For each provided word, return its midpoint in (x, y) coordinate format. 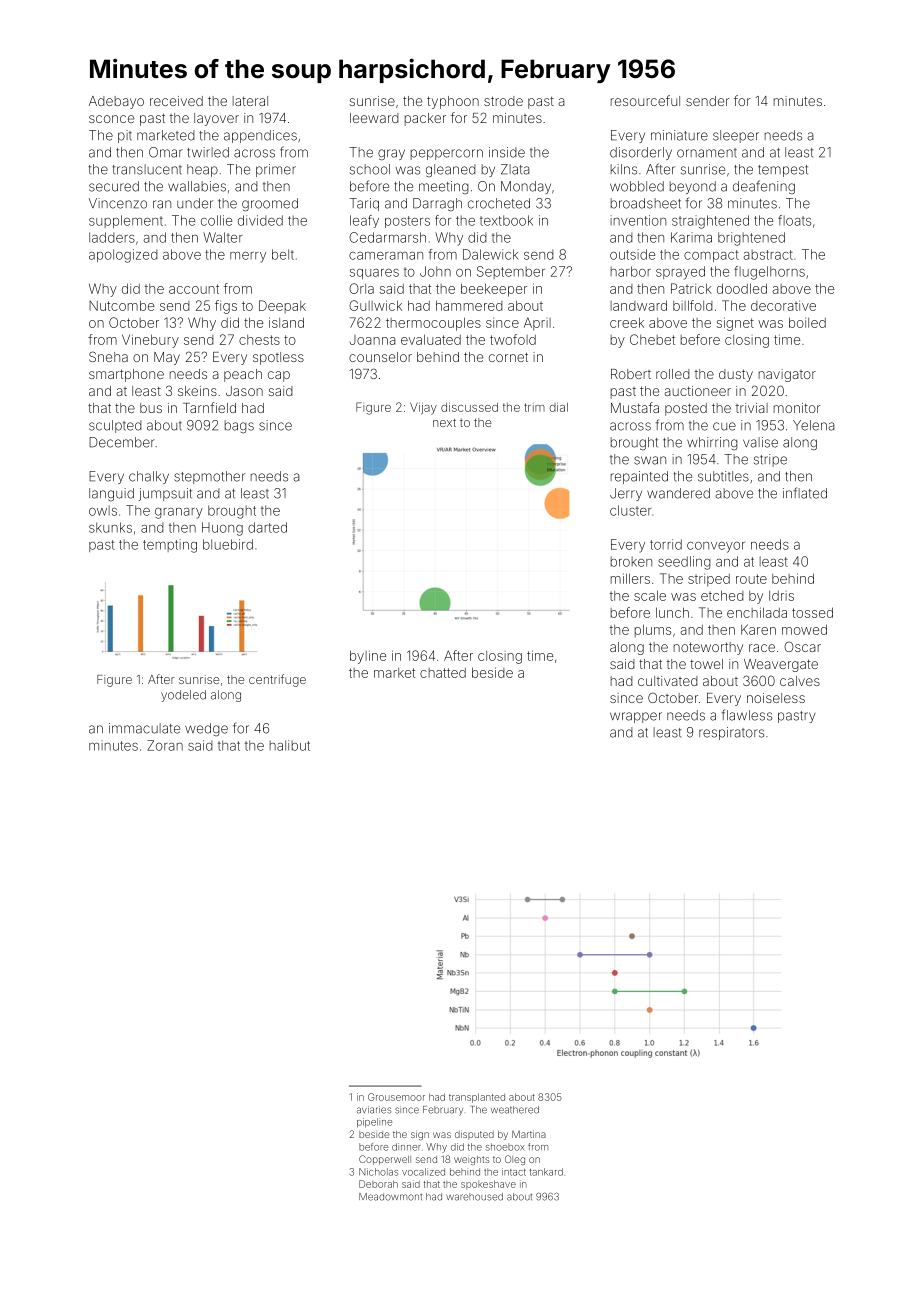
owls (103, 510)
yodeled (183, 696)
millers (630, 578)
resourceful (645, 100)
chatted (443, 673)
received (176, 101)
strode (503, 101)
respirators (731, 733)
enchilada (757, 612)
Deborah (378, 1184)
